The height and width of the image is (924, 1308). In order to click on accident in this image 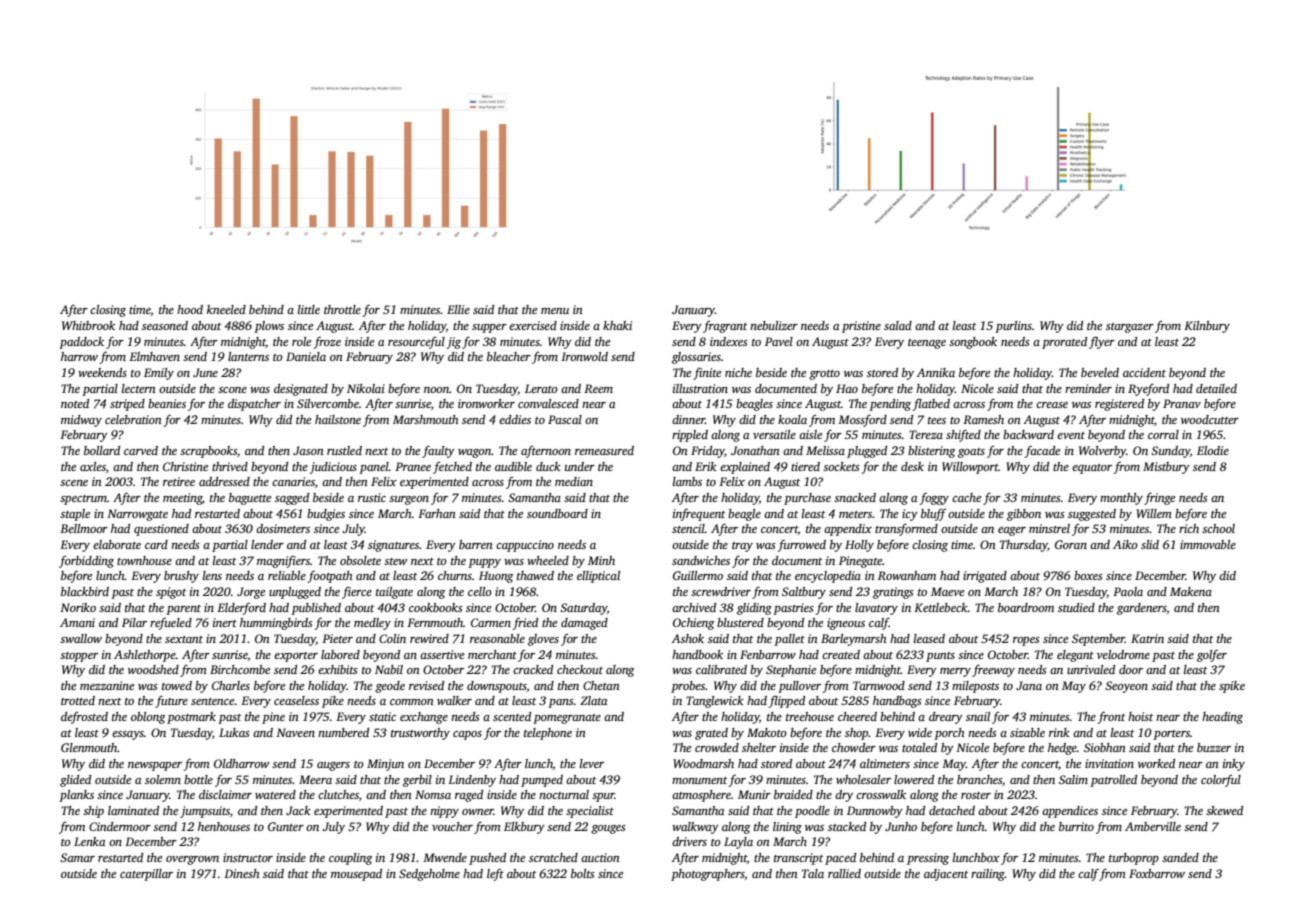, I will do `click(1144, 372)`.
